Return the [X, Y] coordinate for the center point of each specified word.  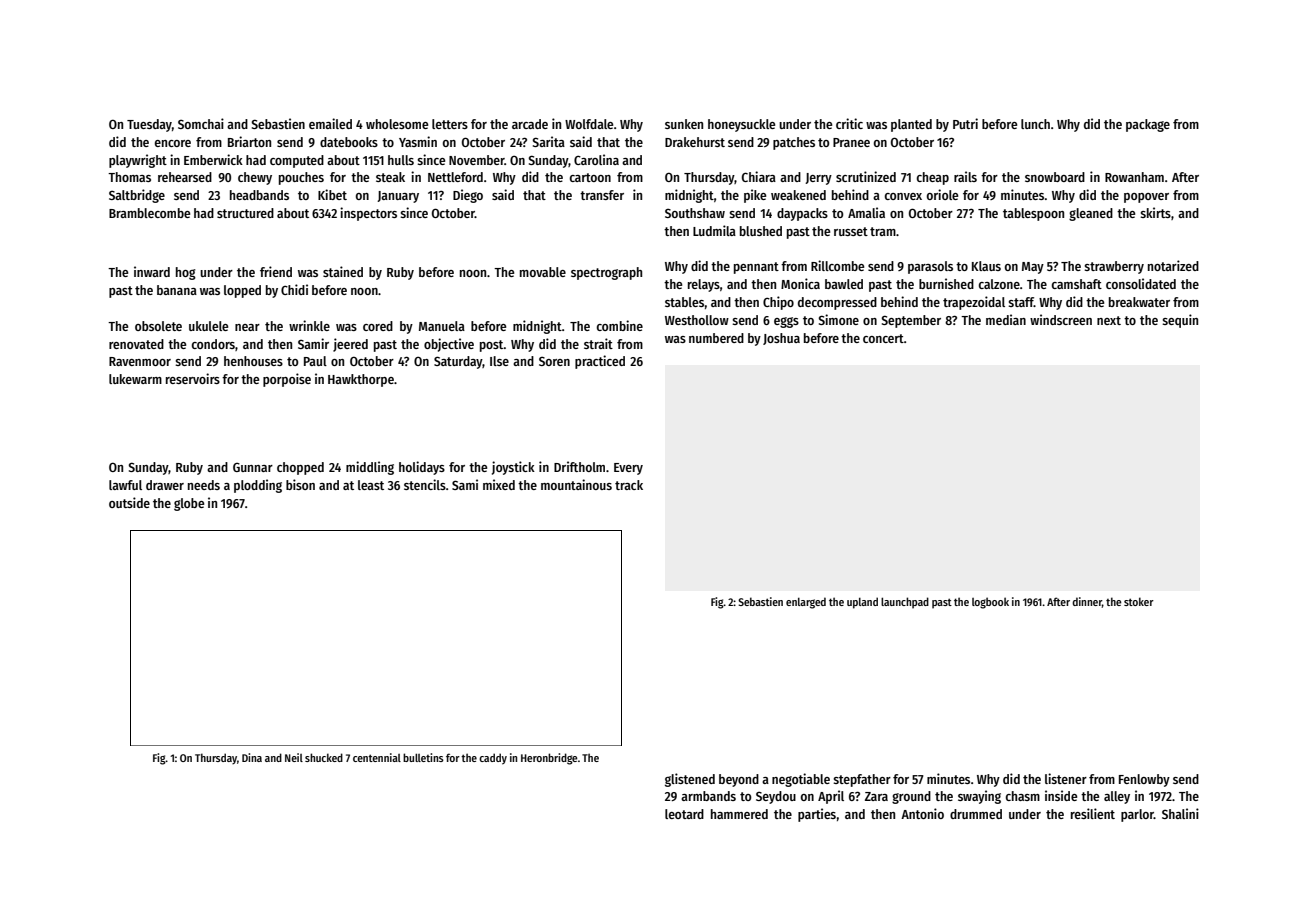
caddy [493, 759]
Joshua [781, 339]
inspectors [368, 214]
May [1033, 268]
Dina [252, 757]
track [629, 485]
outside [129, 502]
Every [628, 469]
